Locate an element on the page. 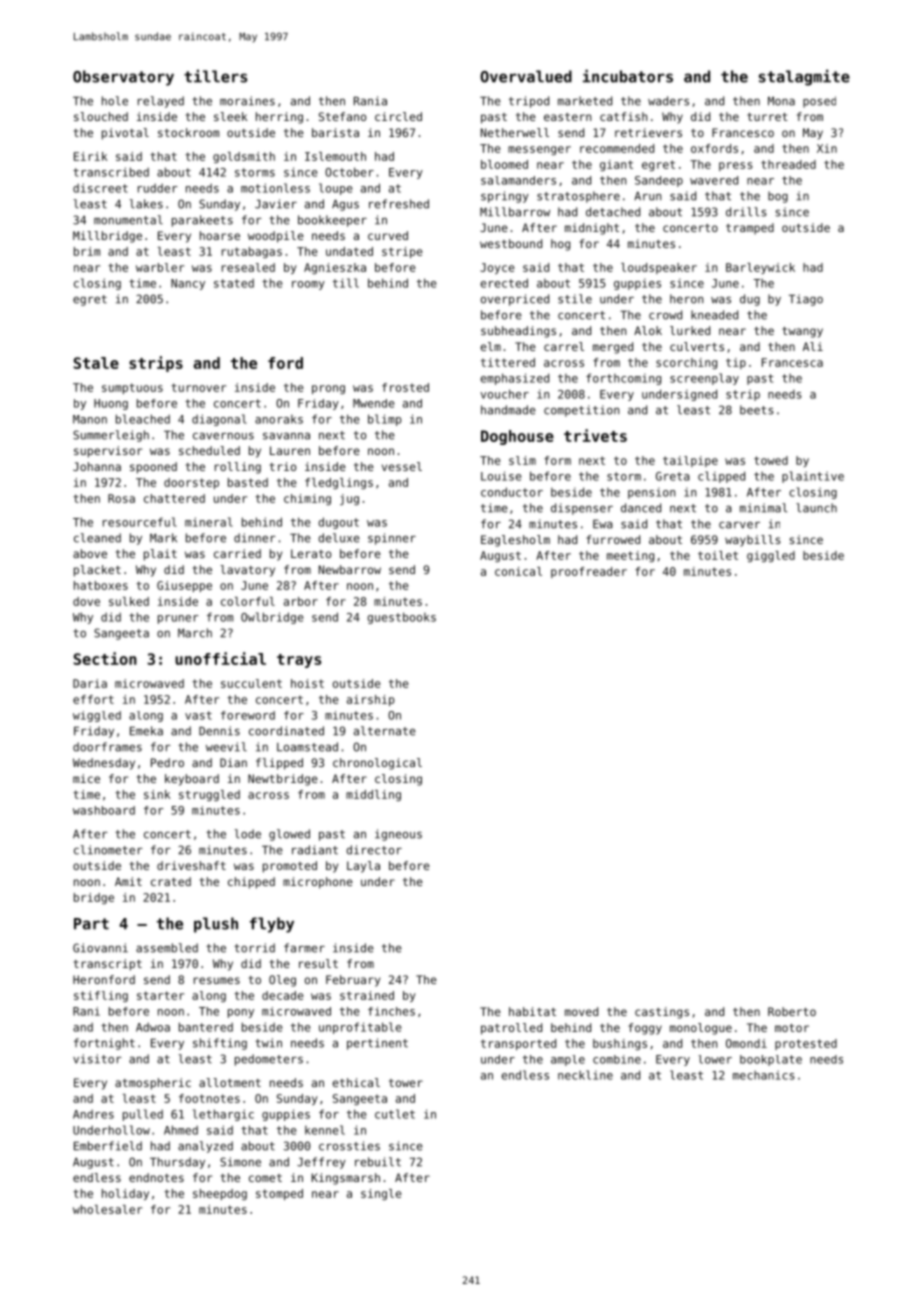  parakeets is located at coordinates (202, 221).
